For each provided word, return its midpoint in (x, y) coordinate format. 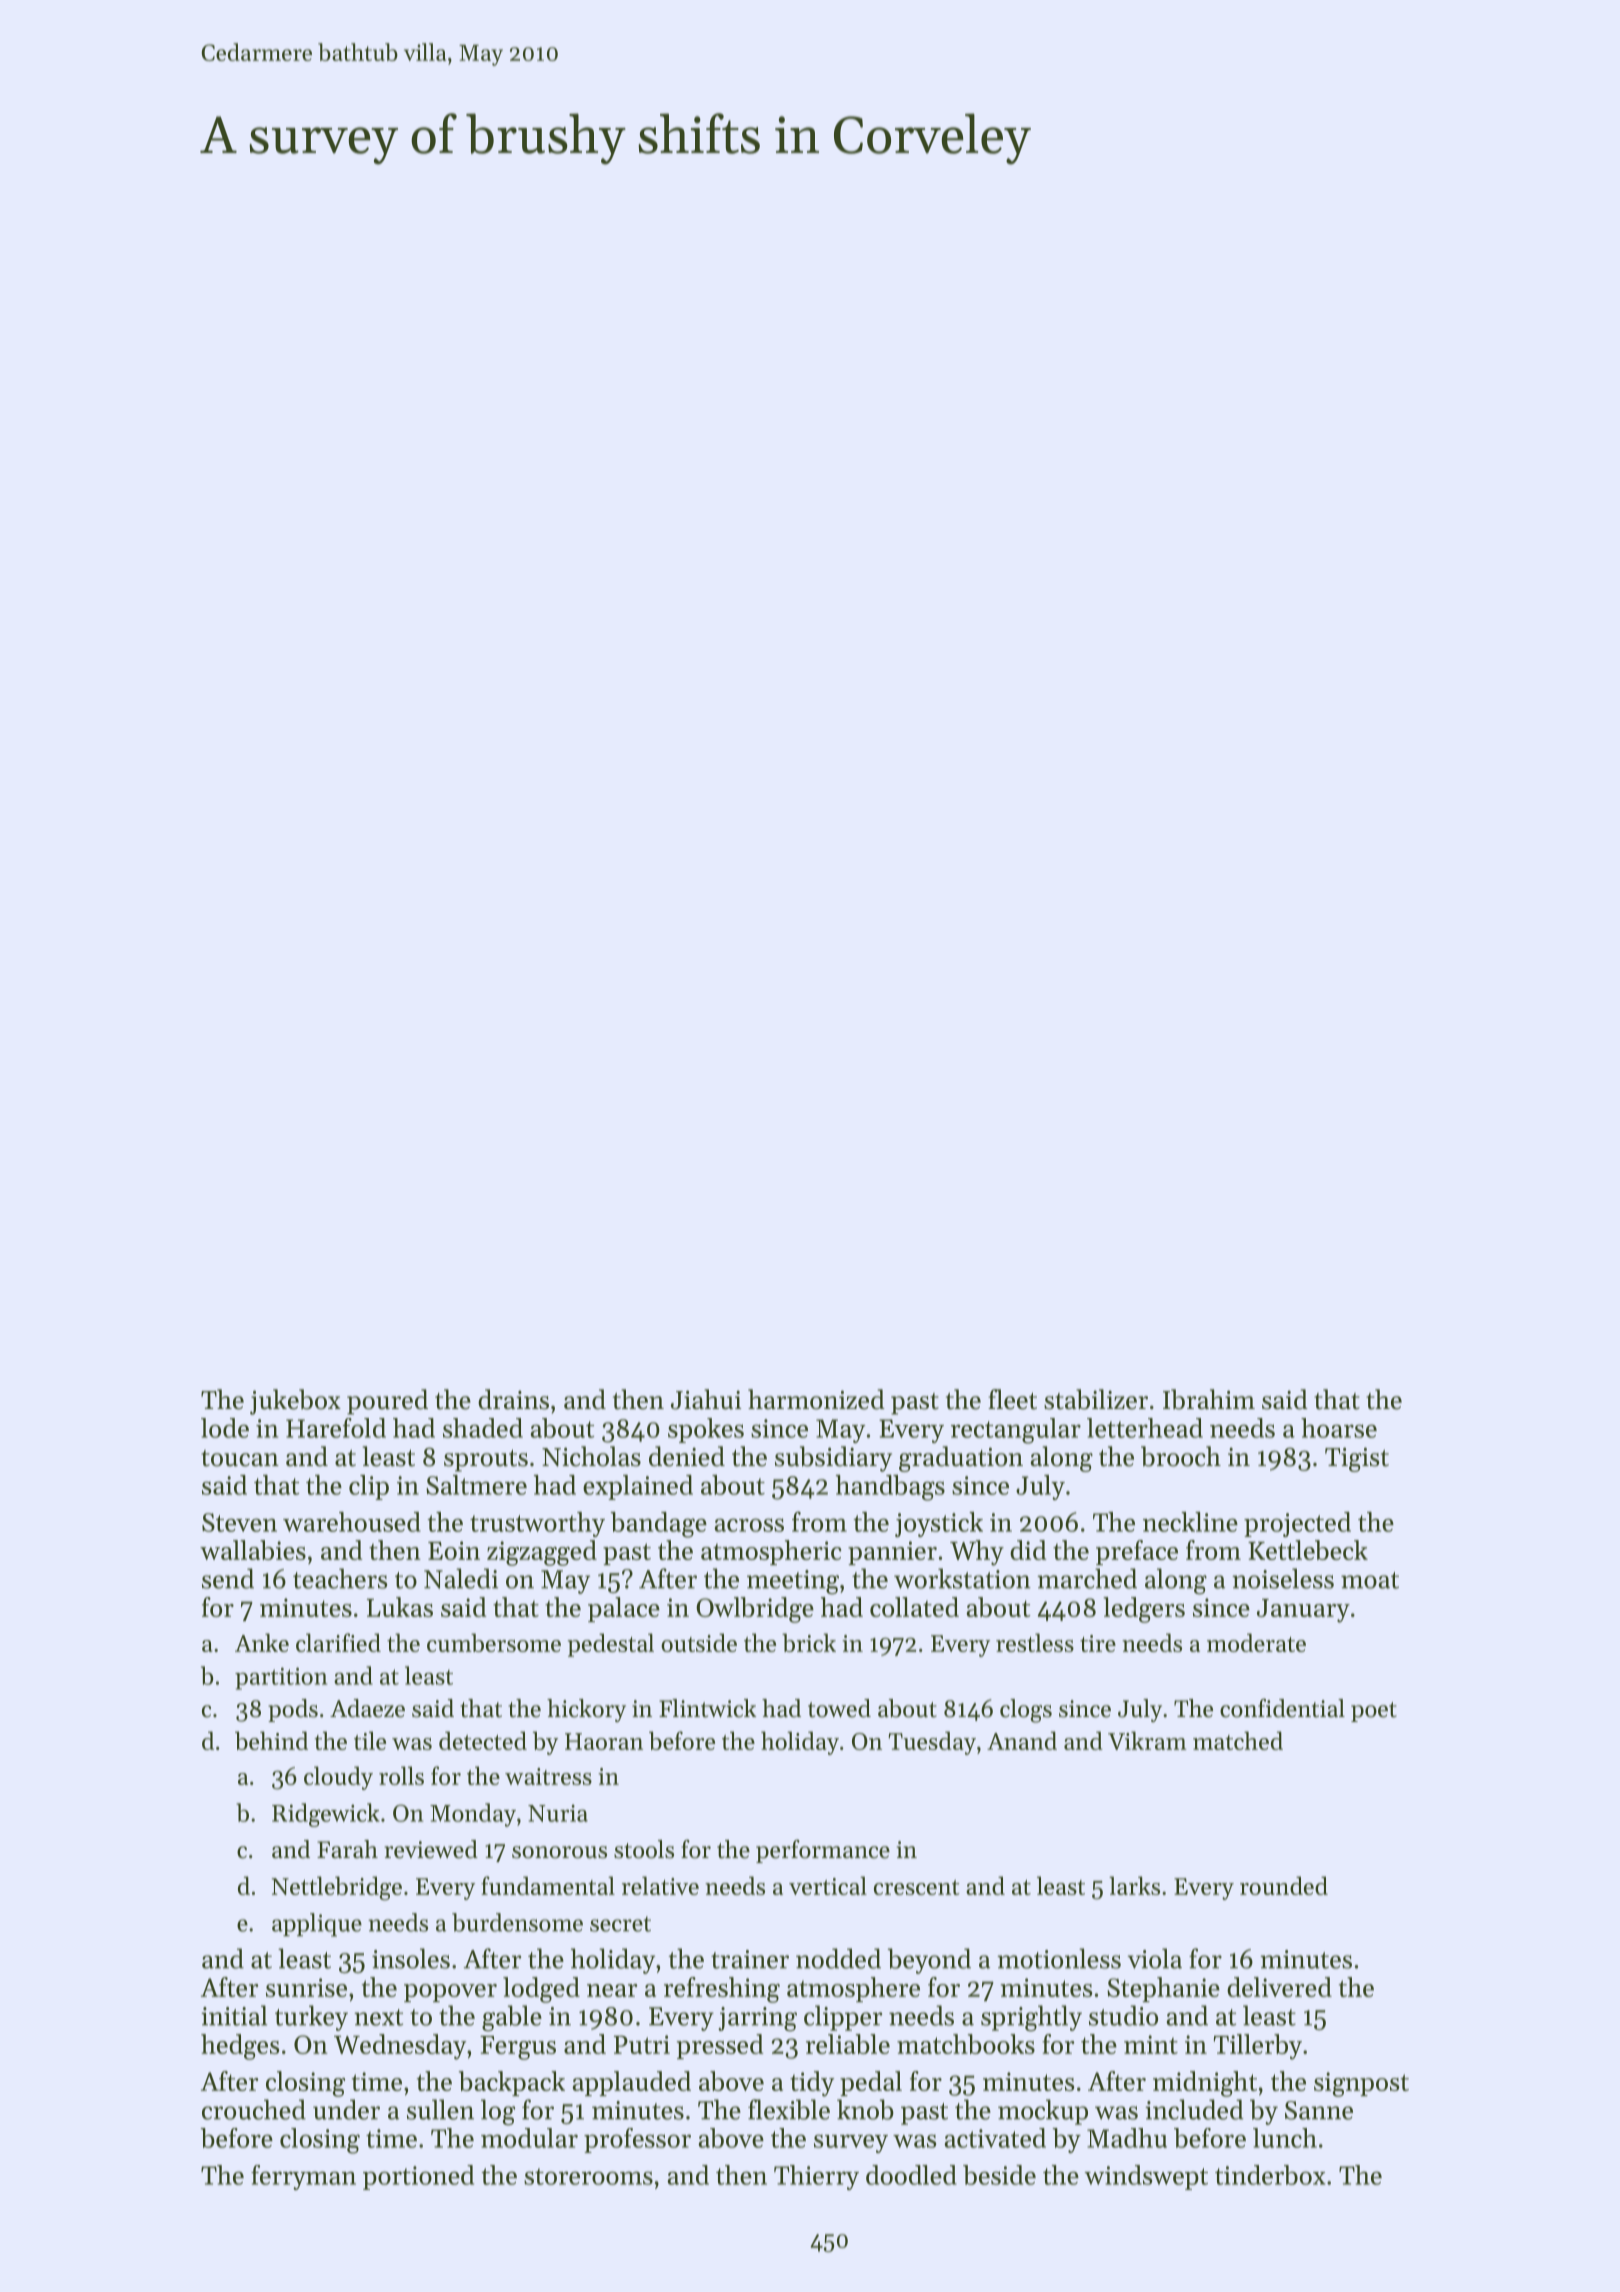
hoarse (1339, 1428)
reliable (848, 2044)
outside (699, 1642)
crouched (254, 2109)
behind (271, 1740)
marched (1087, 1578)
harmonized (816, 1399)
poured (387, 1402)
